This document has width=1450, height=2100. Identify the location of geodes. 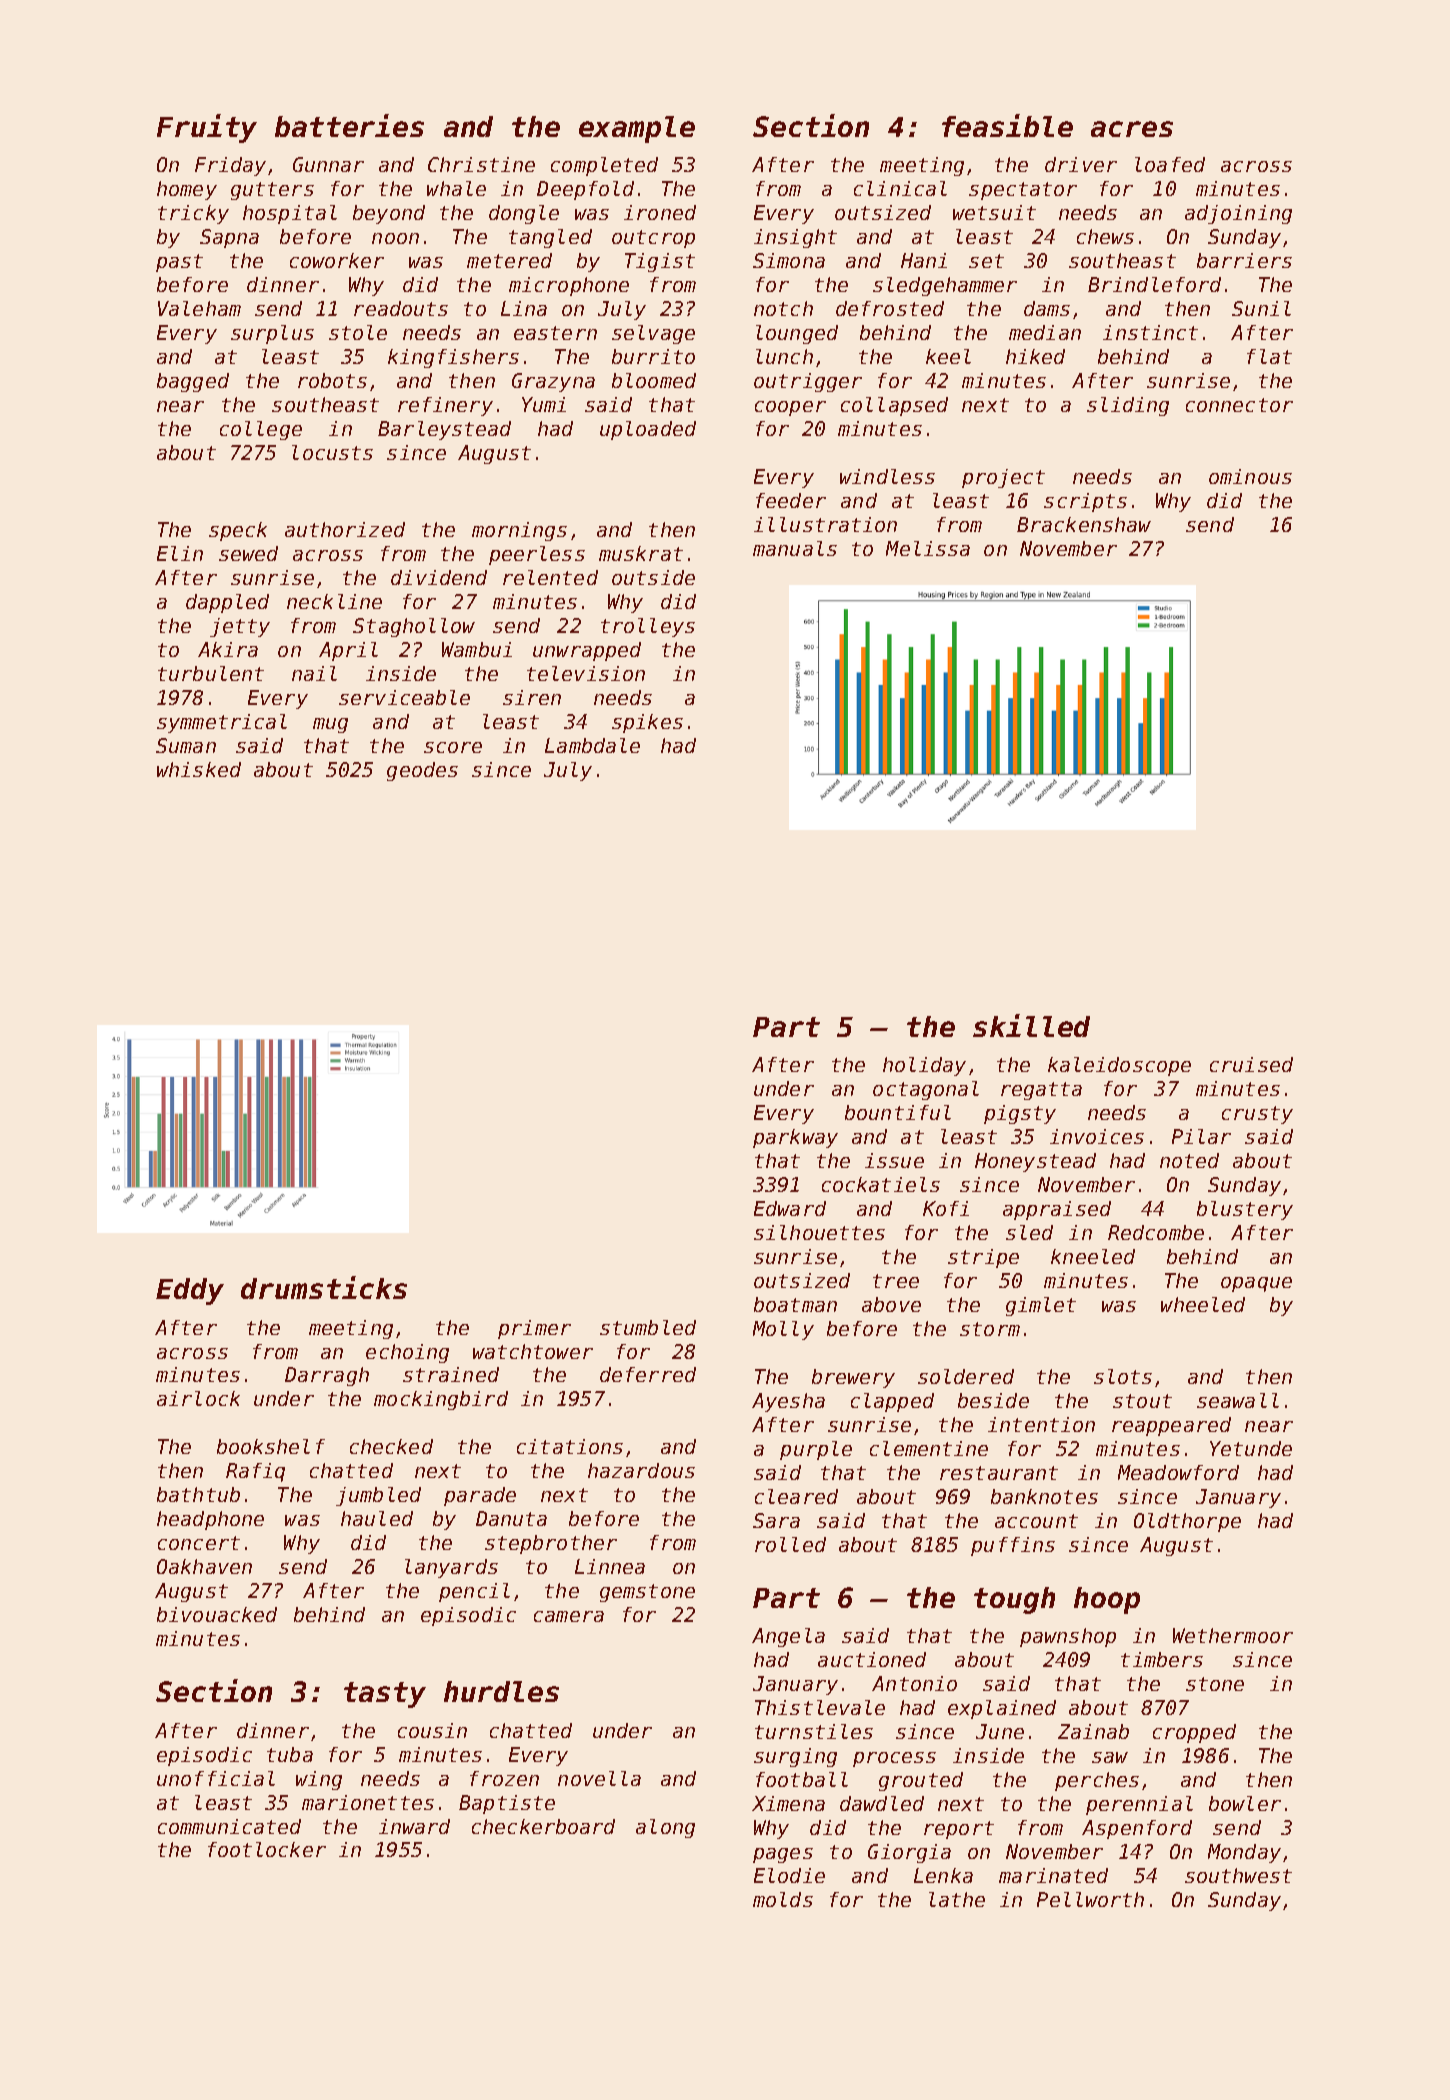
(422, 771).
